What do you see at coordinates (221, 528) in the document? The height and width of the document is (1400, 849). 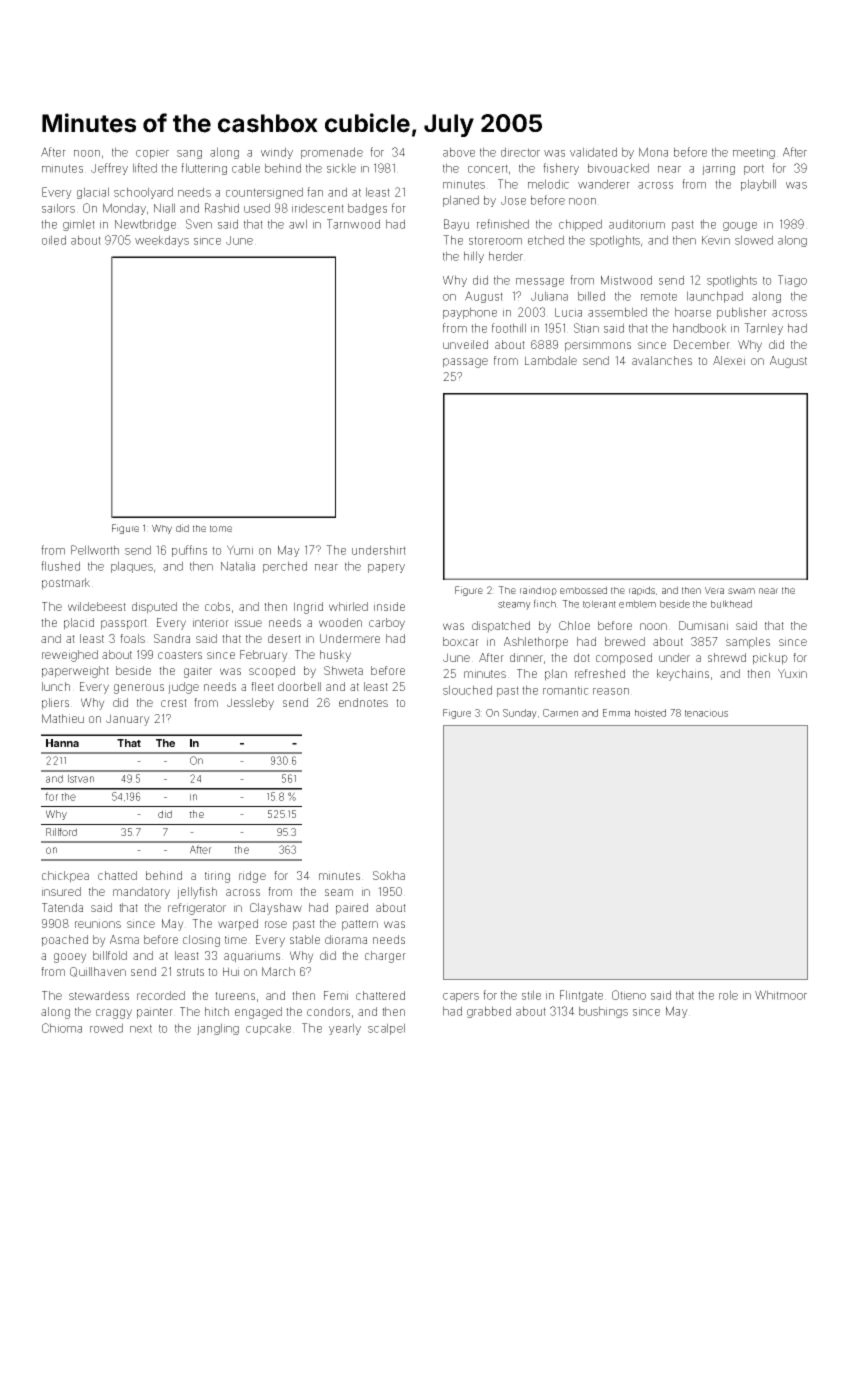 I see `tome` at bounding box center [221, 528].
